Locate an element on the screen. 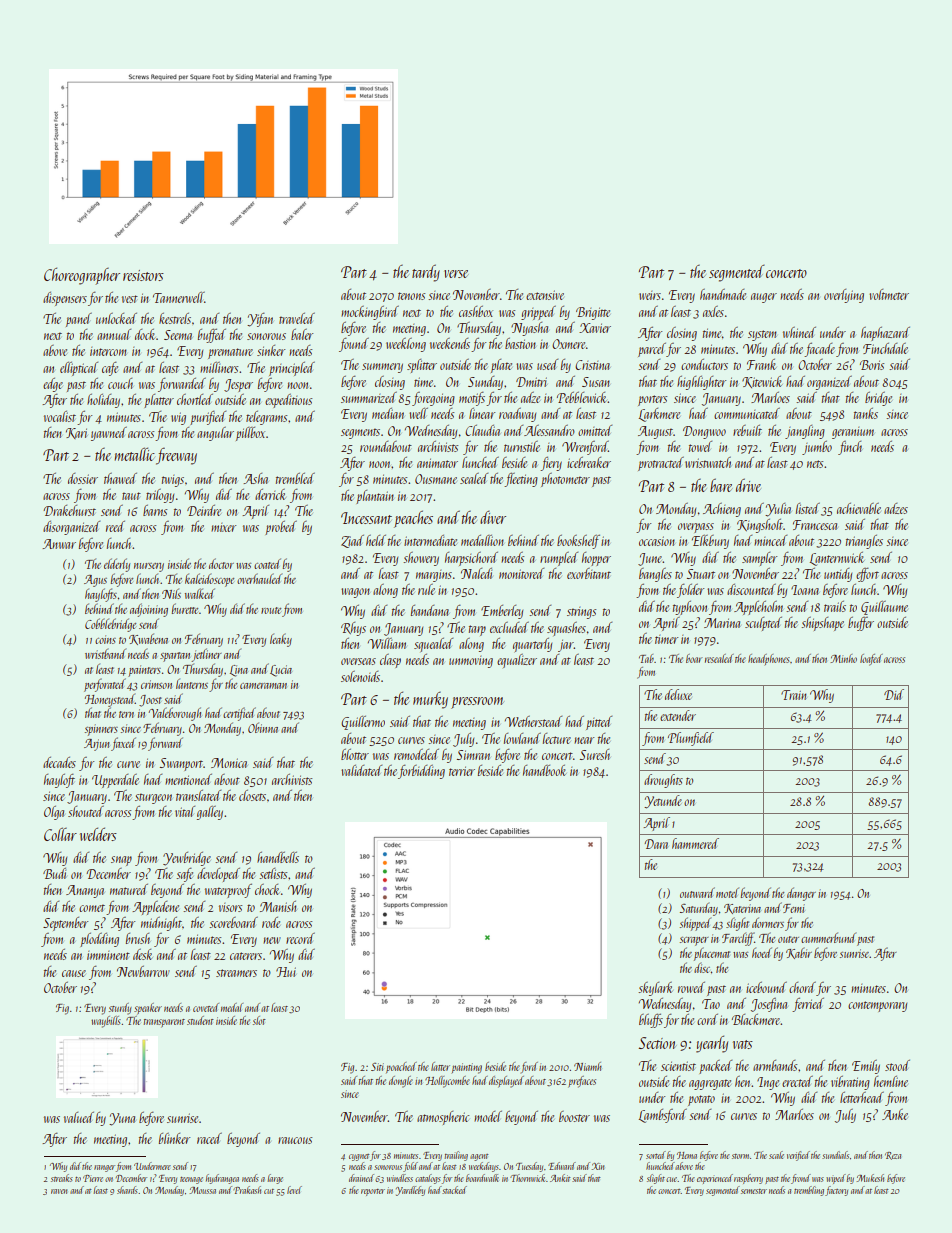 Image resolution: width=952 pixels, height=1233 pixels. coated is located at coordinates (267, 563).
